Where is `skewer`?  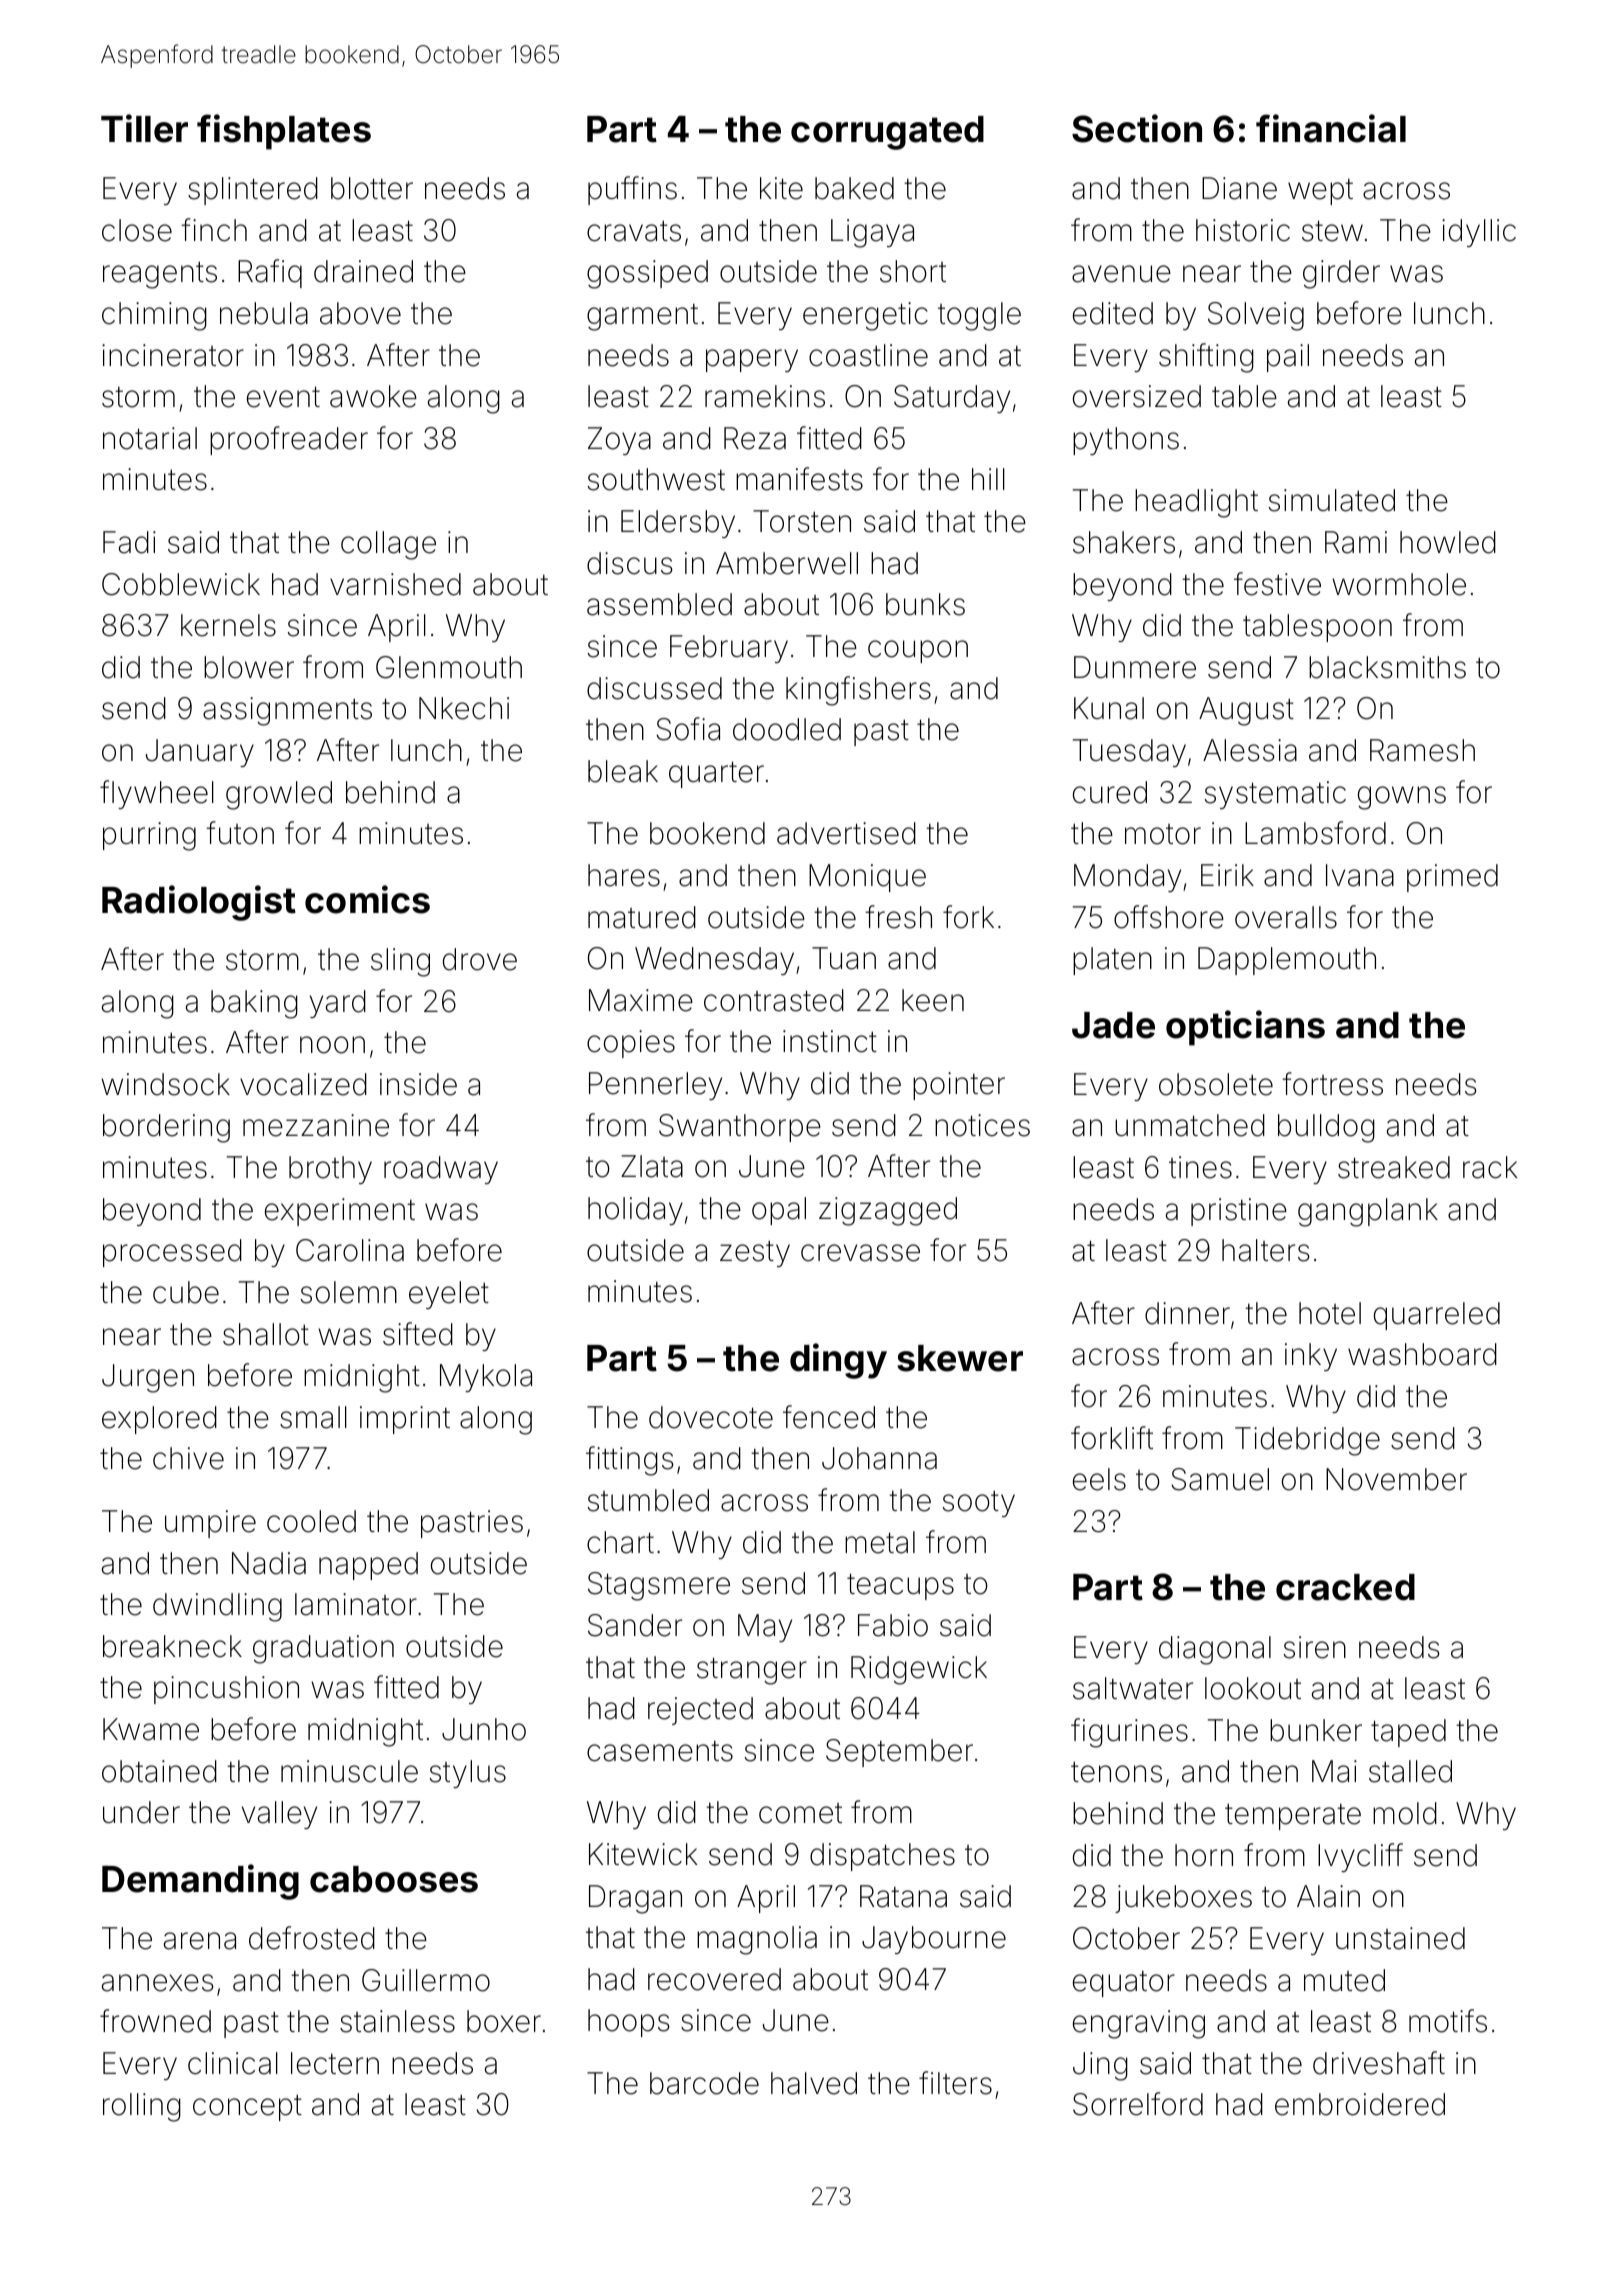 skewer is located at coordinates (960, 1358).
